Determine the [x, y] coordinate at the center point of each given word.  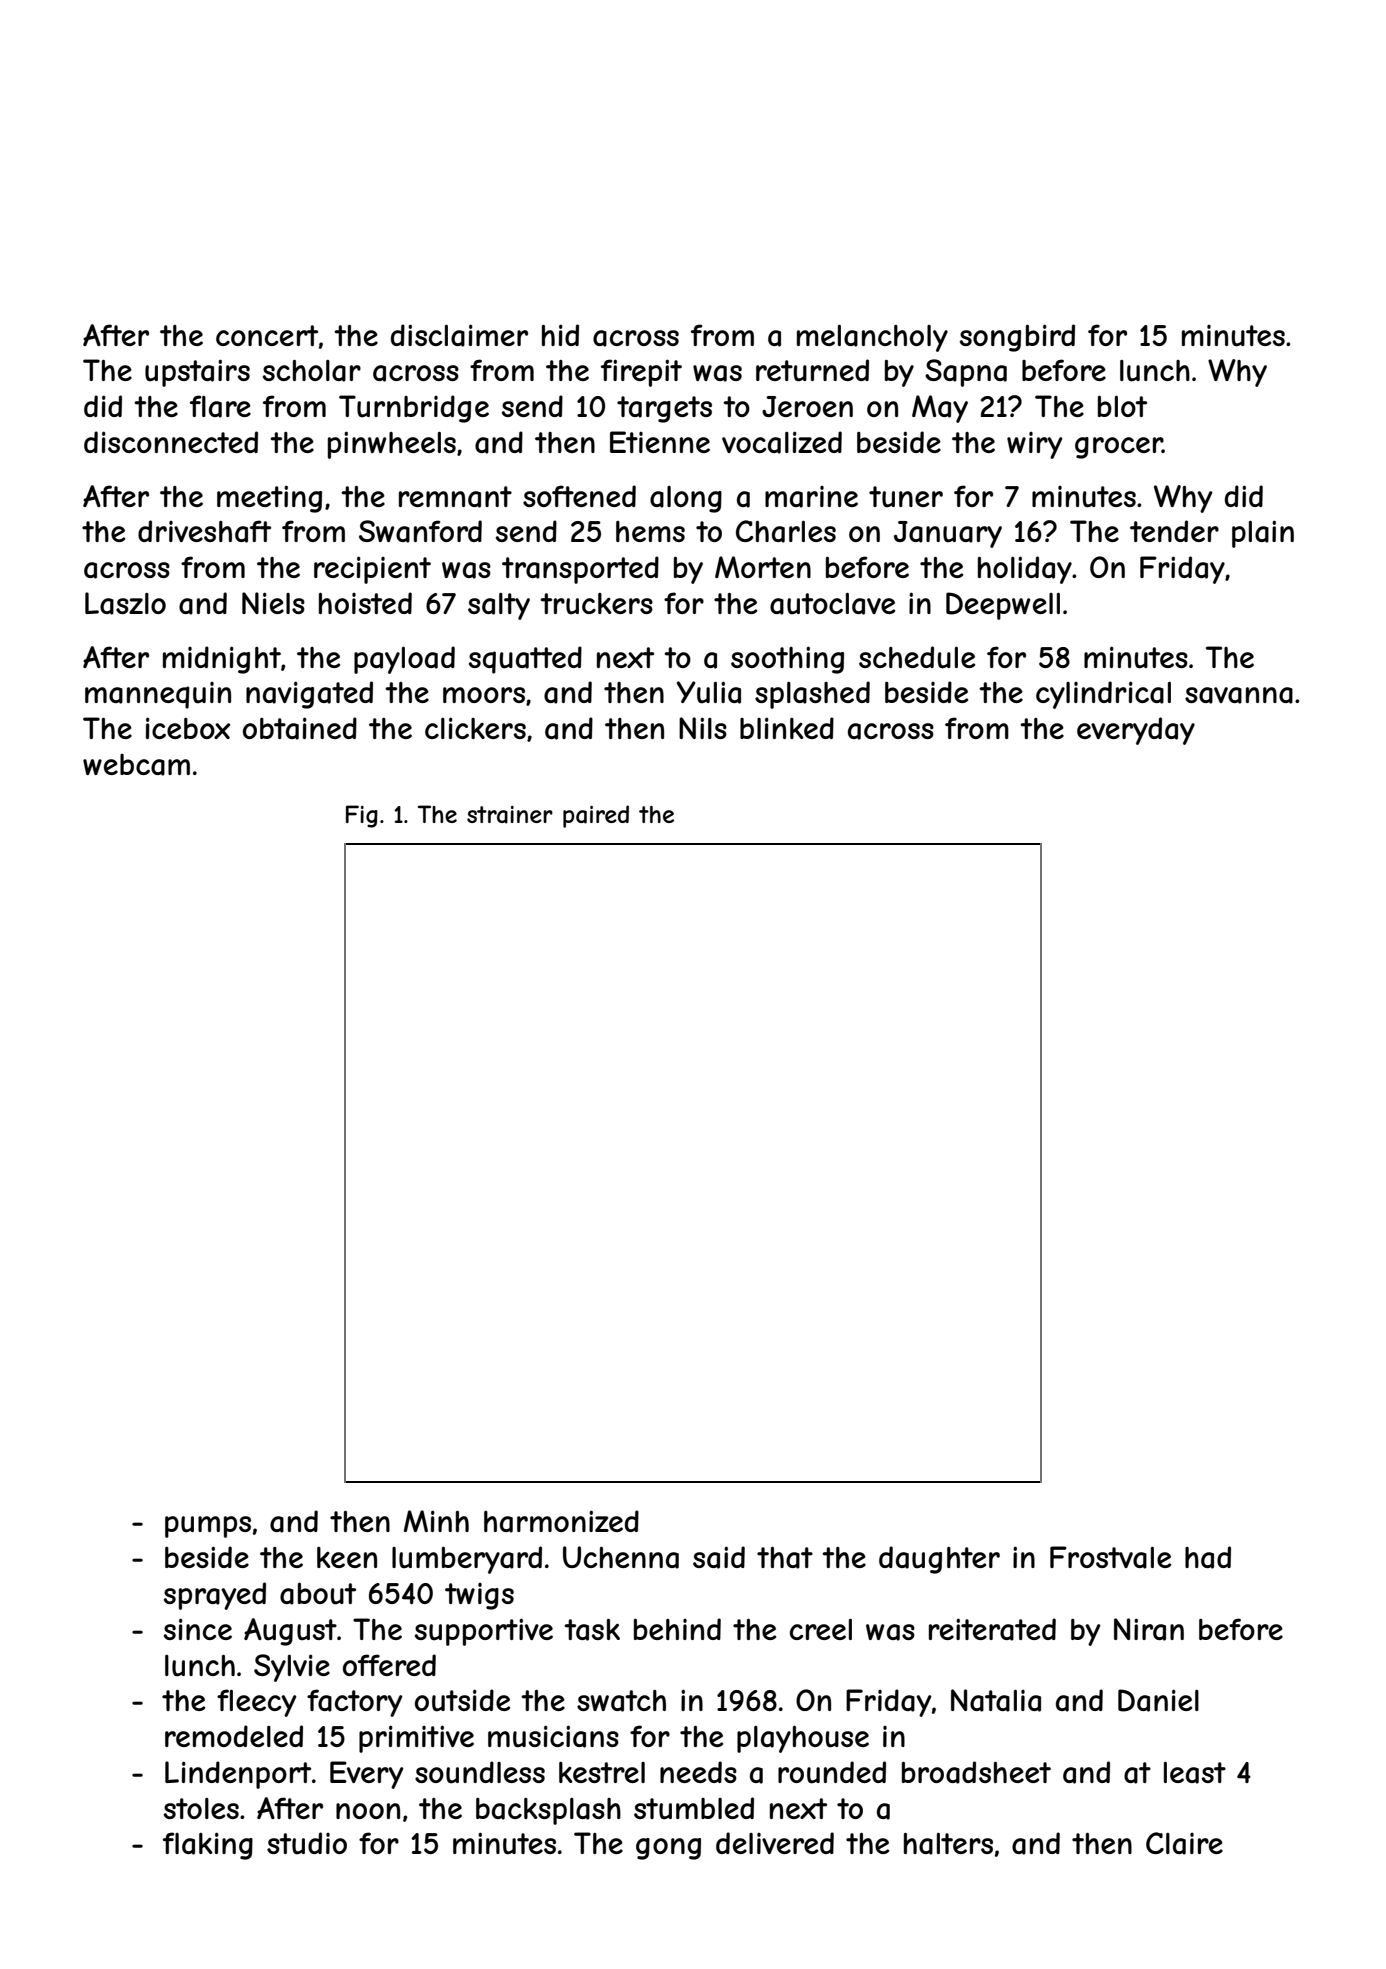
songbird [1017, 338]
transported [580, 570]
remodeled [234, 1736]
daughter [939, 1560]
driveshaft [204, 531]
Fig [362, 816]
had [1208, 1557]
